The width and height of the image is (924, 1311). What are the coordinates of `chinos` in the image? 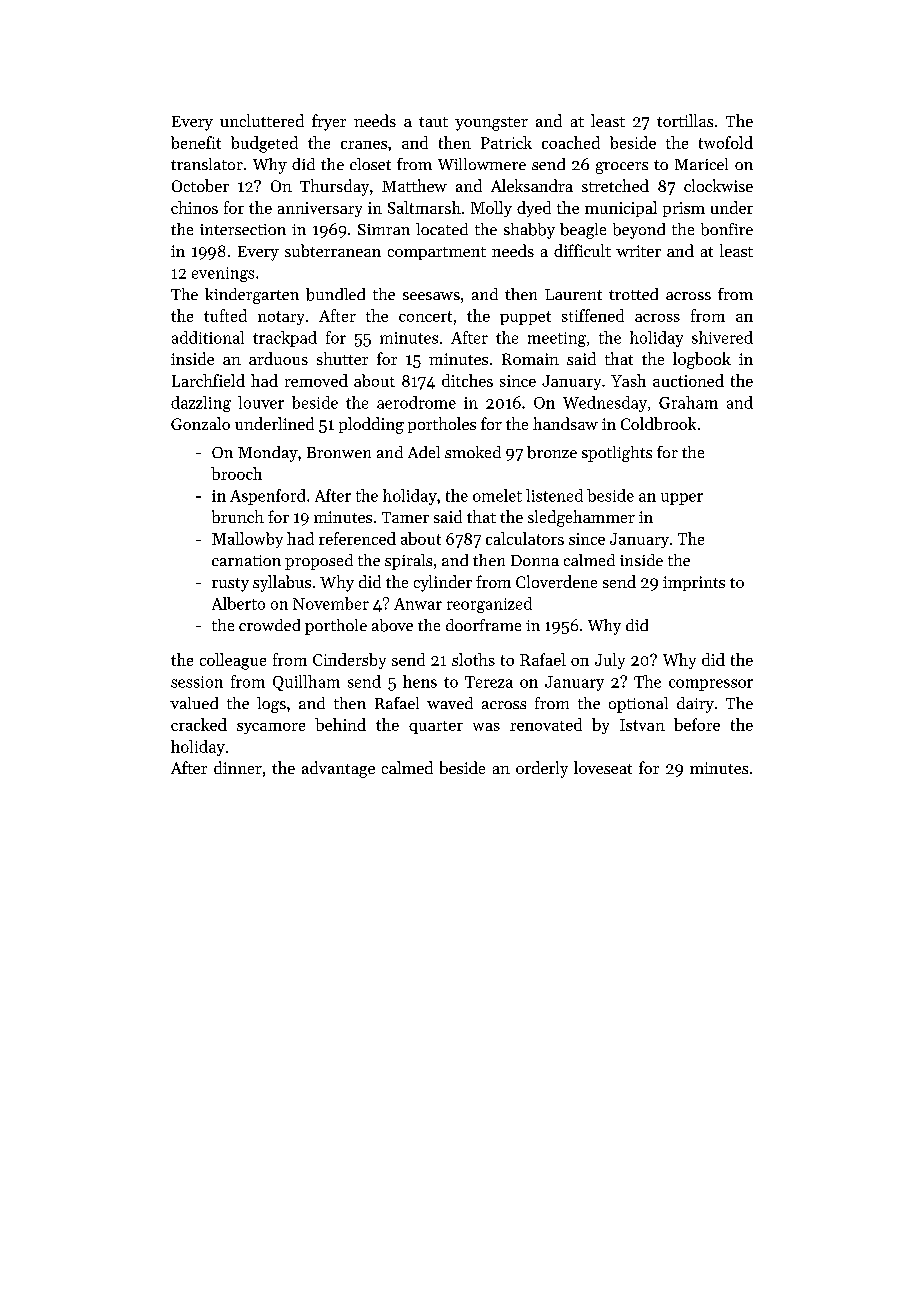 It's located at (194, 207).
